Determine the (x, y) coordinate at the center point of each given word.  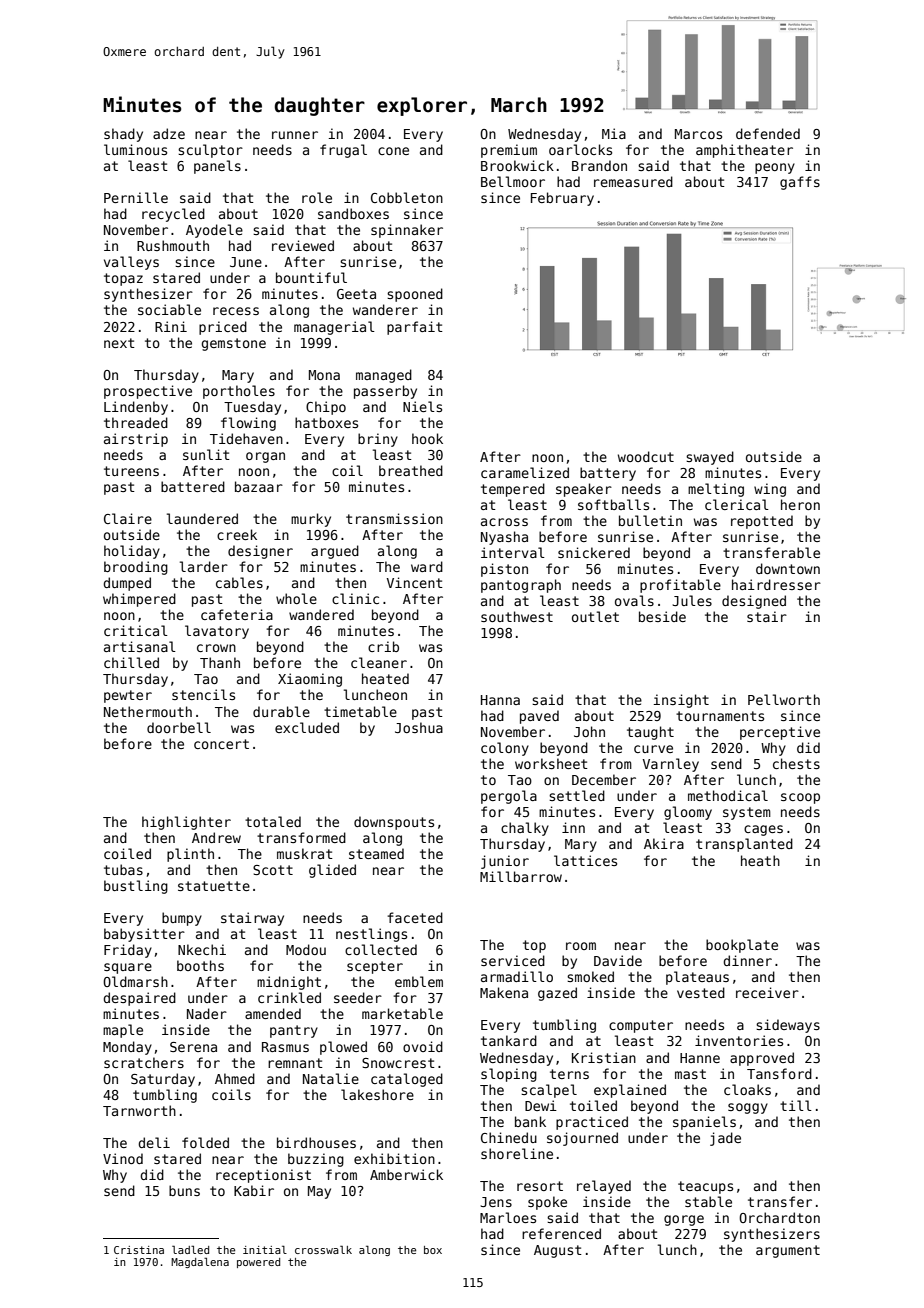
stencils (203, 694)
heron (800, 504)
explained (630, 1091)
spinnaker (407, 231)
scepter (375, 967)
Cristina (139, 1250)
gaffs (800, 183)
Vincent (415, 582)
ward (427, 566)
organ (265, 457)
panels (217, 167)
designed (754, 602)
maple (123, 1031)
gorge (684, 1220)
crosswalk (323, 1249)
